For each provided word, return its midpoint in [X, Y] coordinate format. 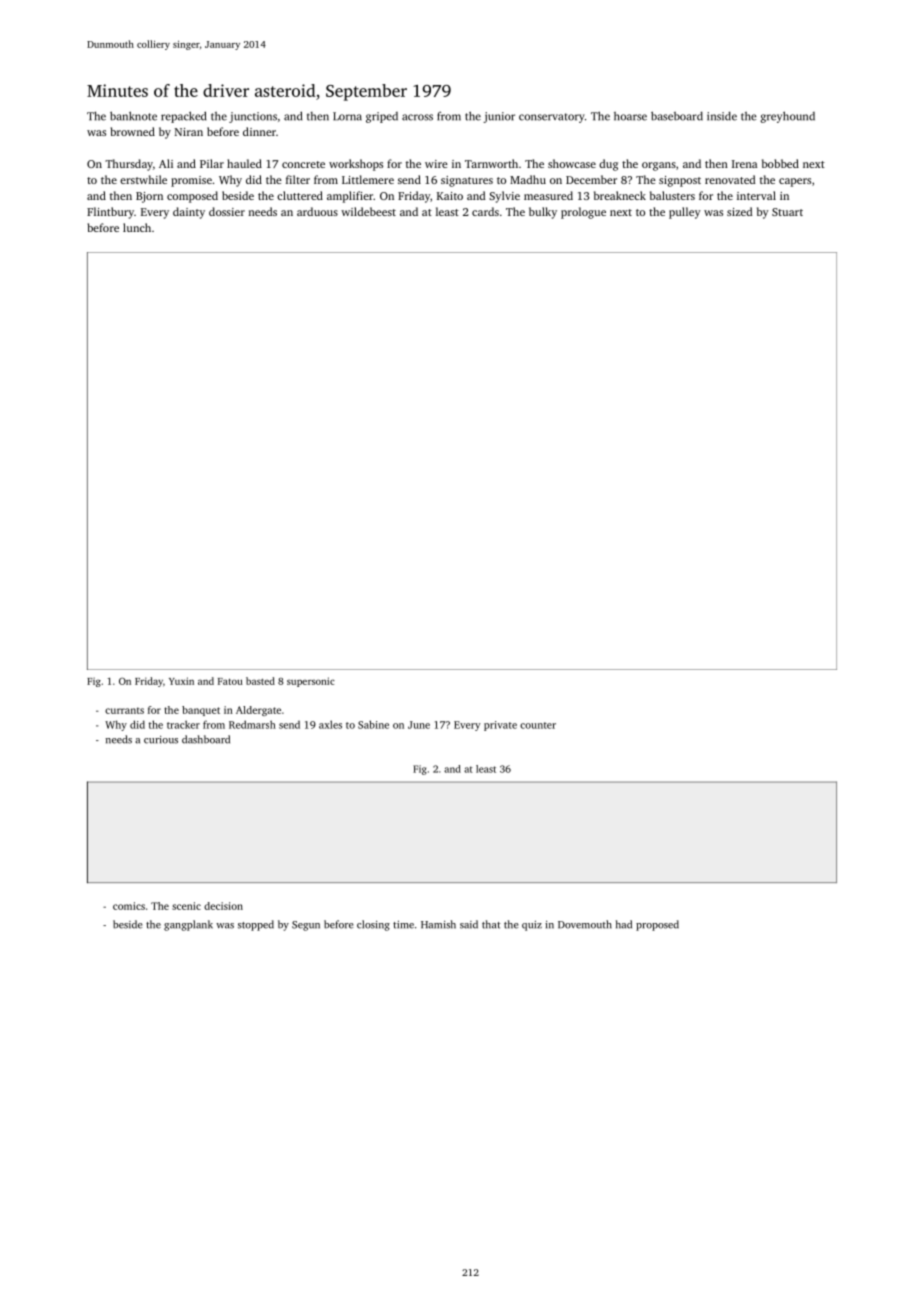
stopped [256, 925]
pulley [685, 213]
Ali [166, 163]
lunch [137, 227]
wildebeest [368, 211]
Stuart [787, 212]
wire [436, 164]
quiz [532, 926]
